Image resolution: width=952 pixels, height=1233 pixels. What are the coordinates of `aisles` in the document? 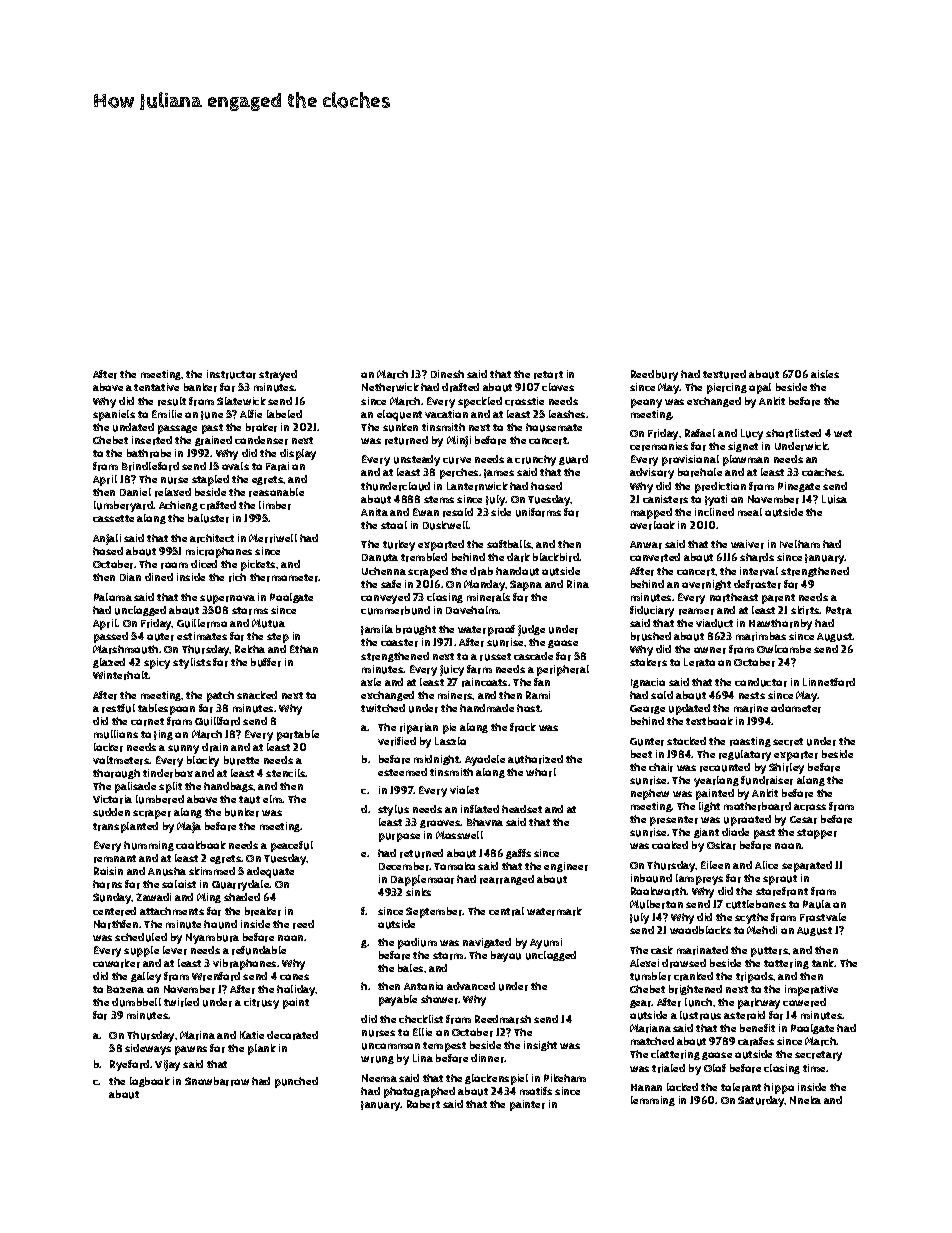 It's located at (825, 374).
